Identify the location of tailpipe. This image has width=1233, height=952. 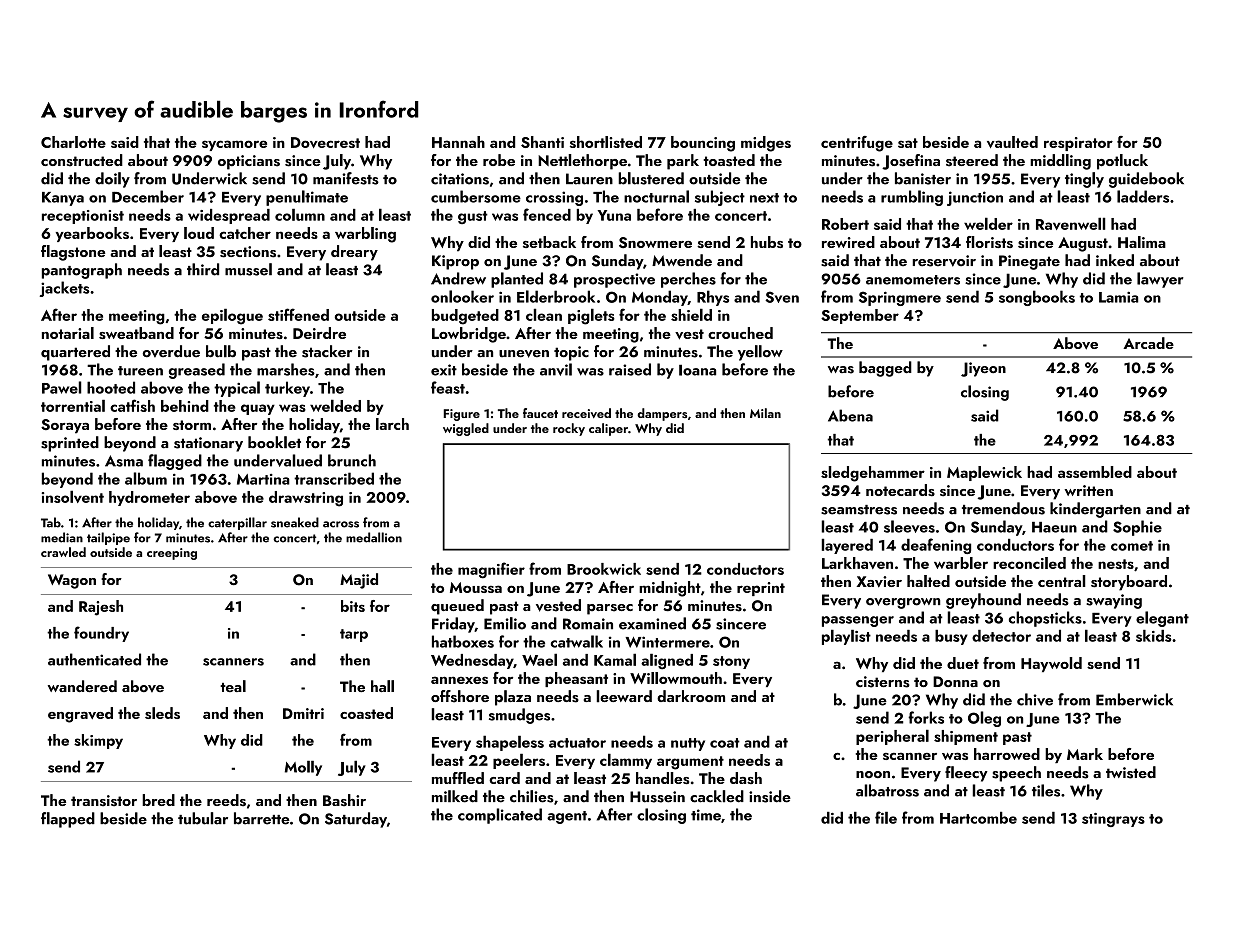
(108, 538).
